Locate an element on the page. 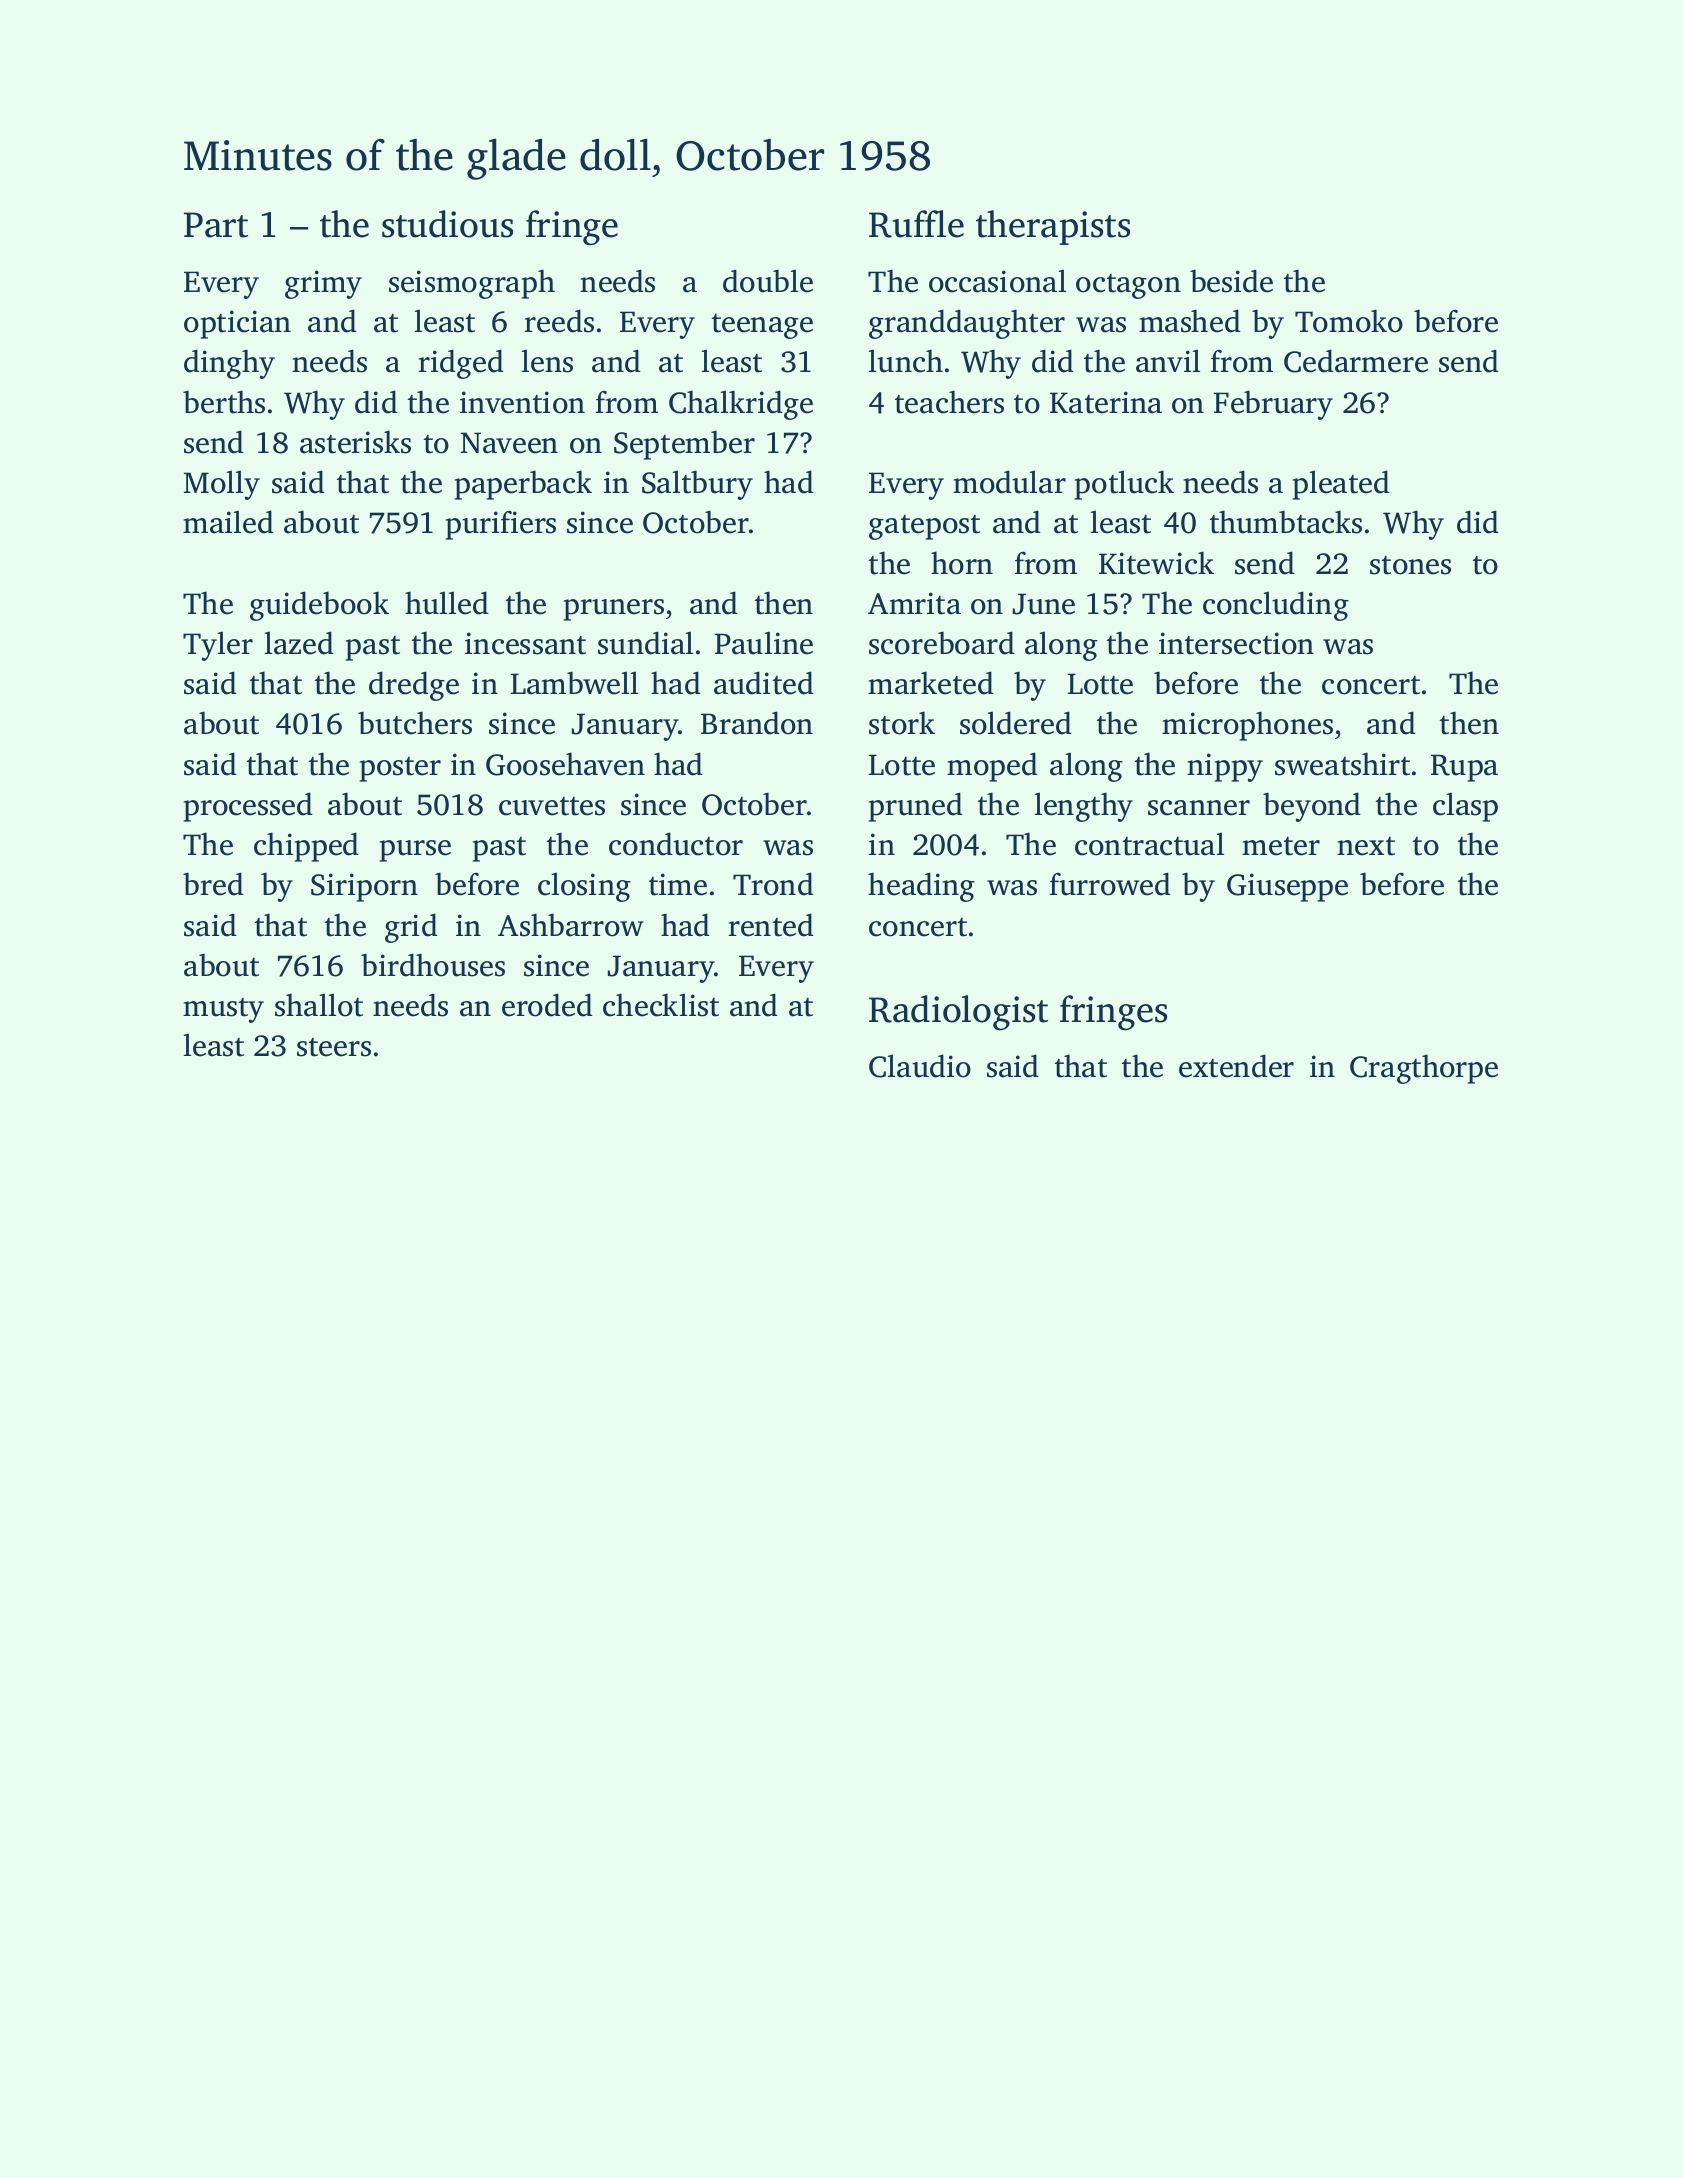 This document has height=2178, width=1683. dredge is located at coordinates (414, 686).
